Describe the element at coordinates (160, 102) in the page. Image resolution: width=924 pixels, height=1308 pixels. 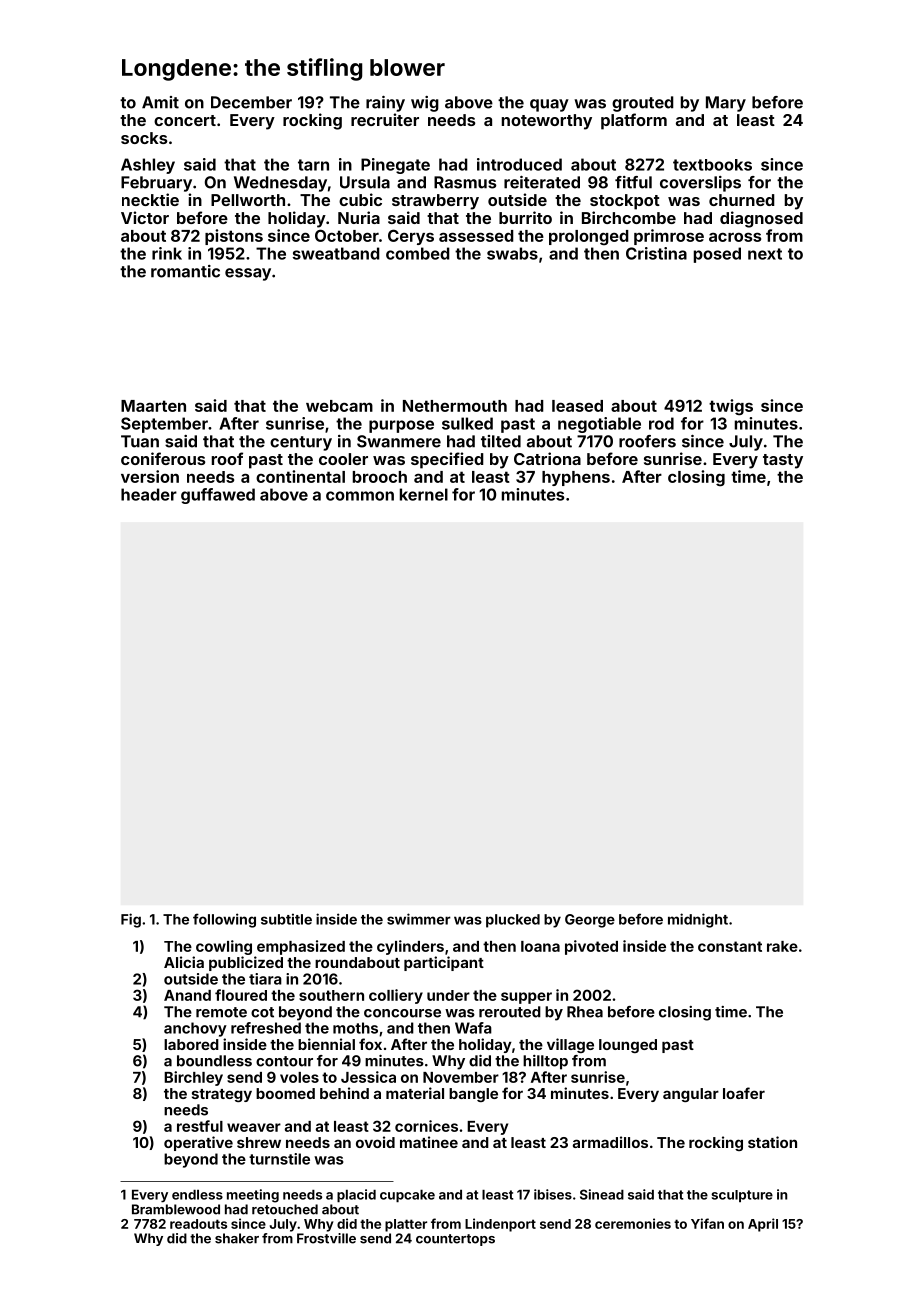
I see `Amit` at that location.
